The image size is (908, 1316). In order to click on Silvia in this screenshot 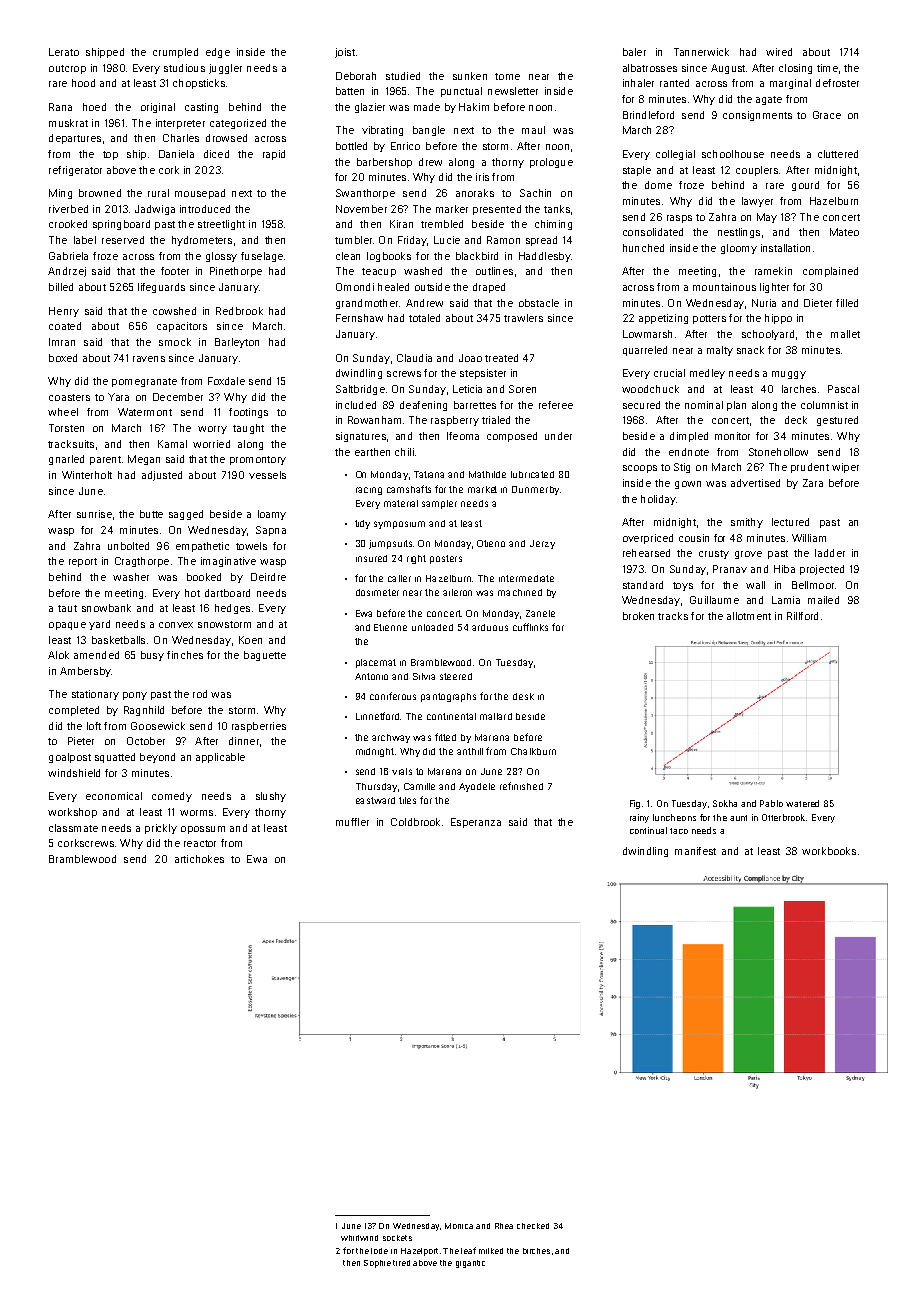, I will do `click(424, 676)`.
